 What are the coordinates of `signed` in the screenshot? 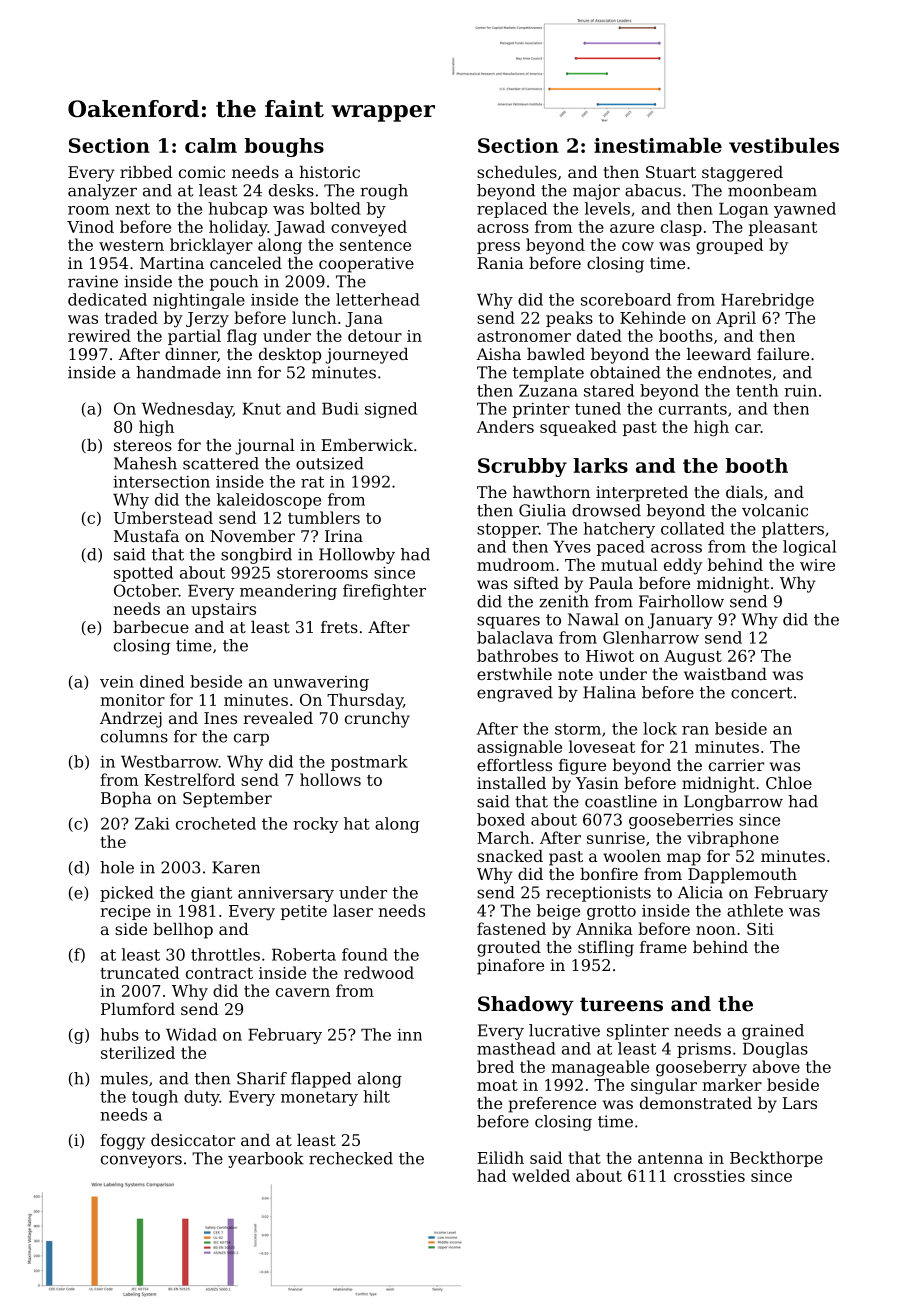 It's located at (391, 410).
